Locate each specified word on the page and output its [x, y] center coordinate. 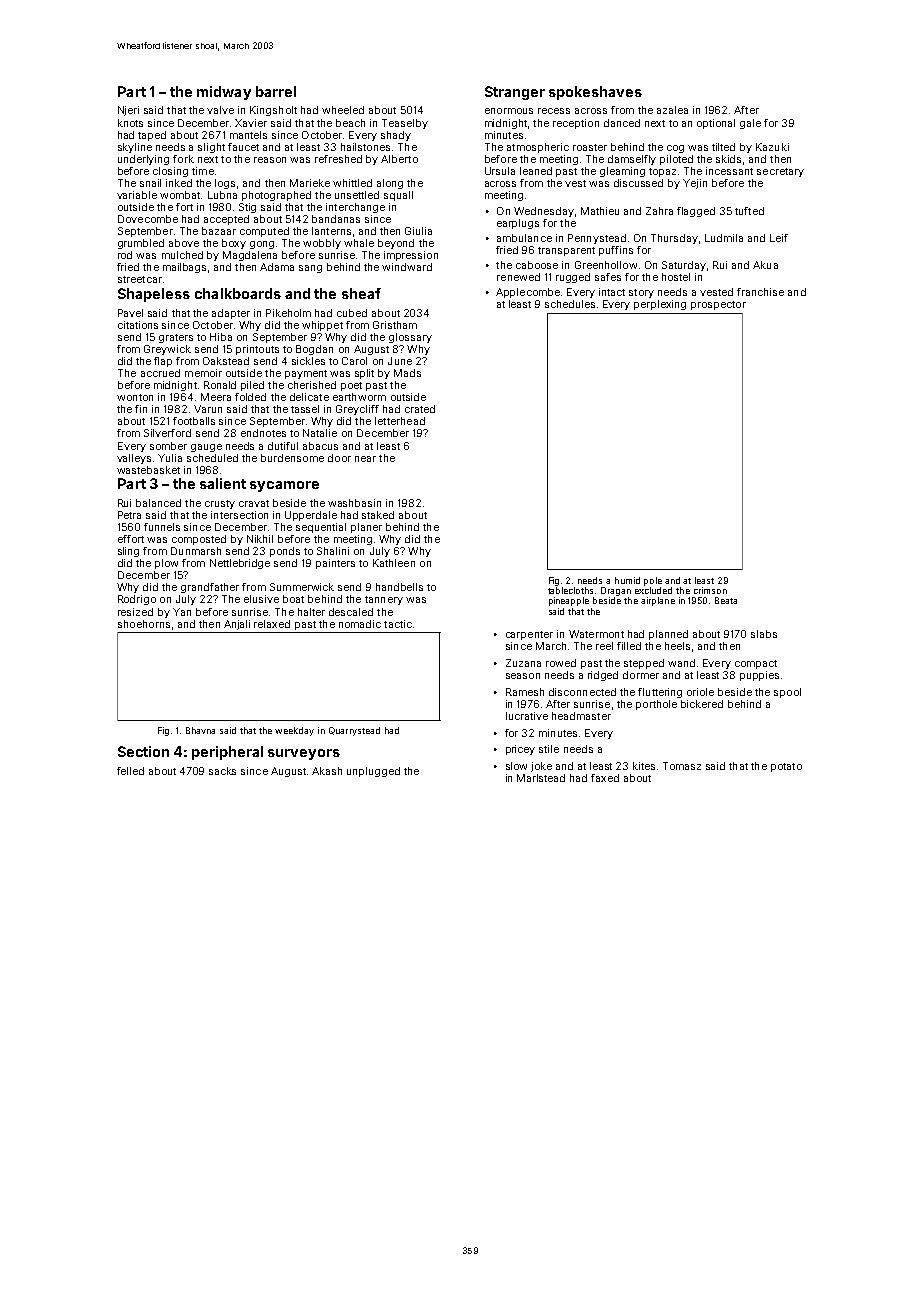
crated [420, 409]
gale [750, 124]
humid [627, 580]
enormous [509, 111]
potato [786, 767]
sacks [222, 771]
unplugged [373, 772]
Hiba [221, 337]
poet [351, 386]
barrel [276, 91]
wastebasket [148, 470]
